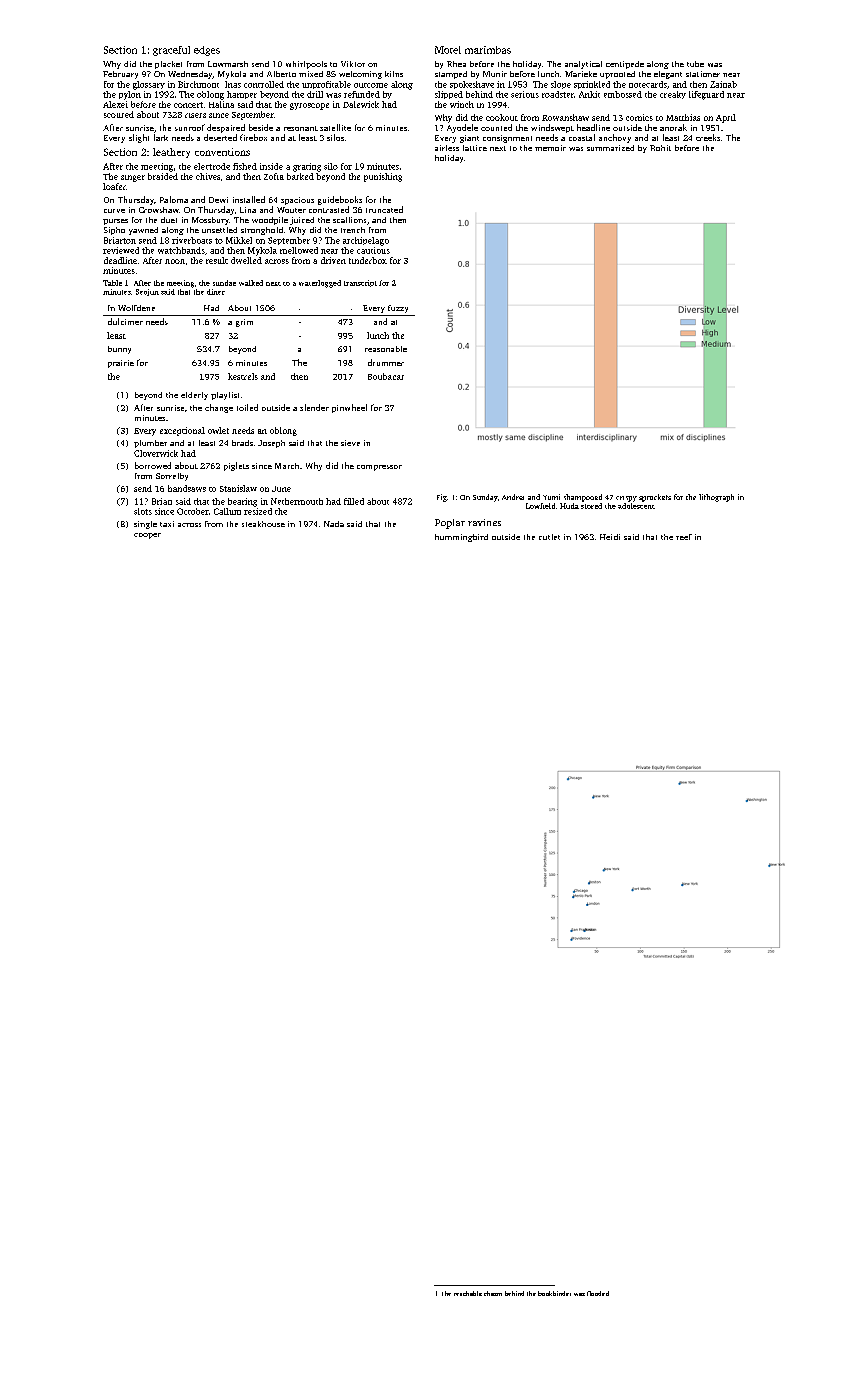  What do you see at coordinates (583, 65) in the image?
I see `analytical` at bounding box center [583, 65].
